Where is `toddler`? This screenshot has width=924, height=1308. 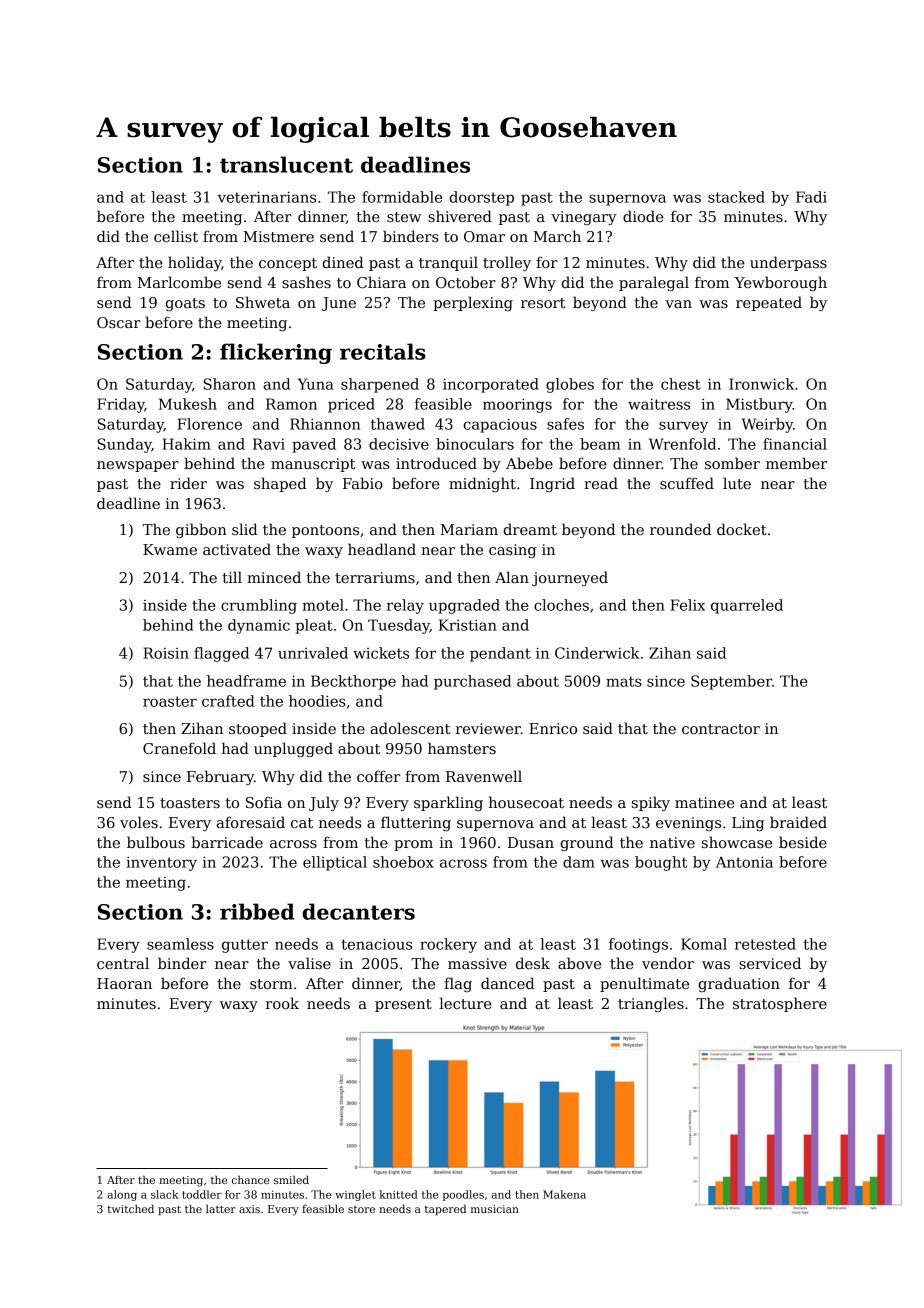
toddler is located at coordinates (202, 1194).
